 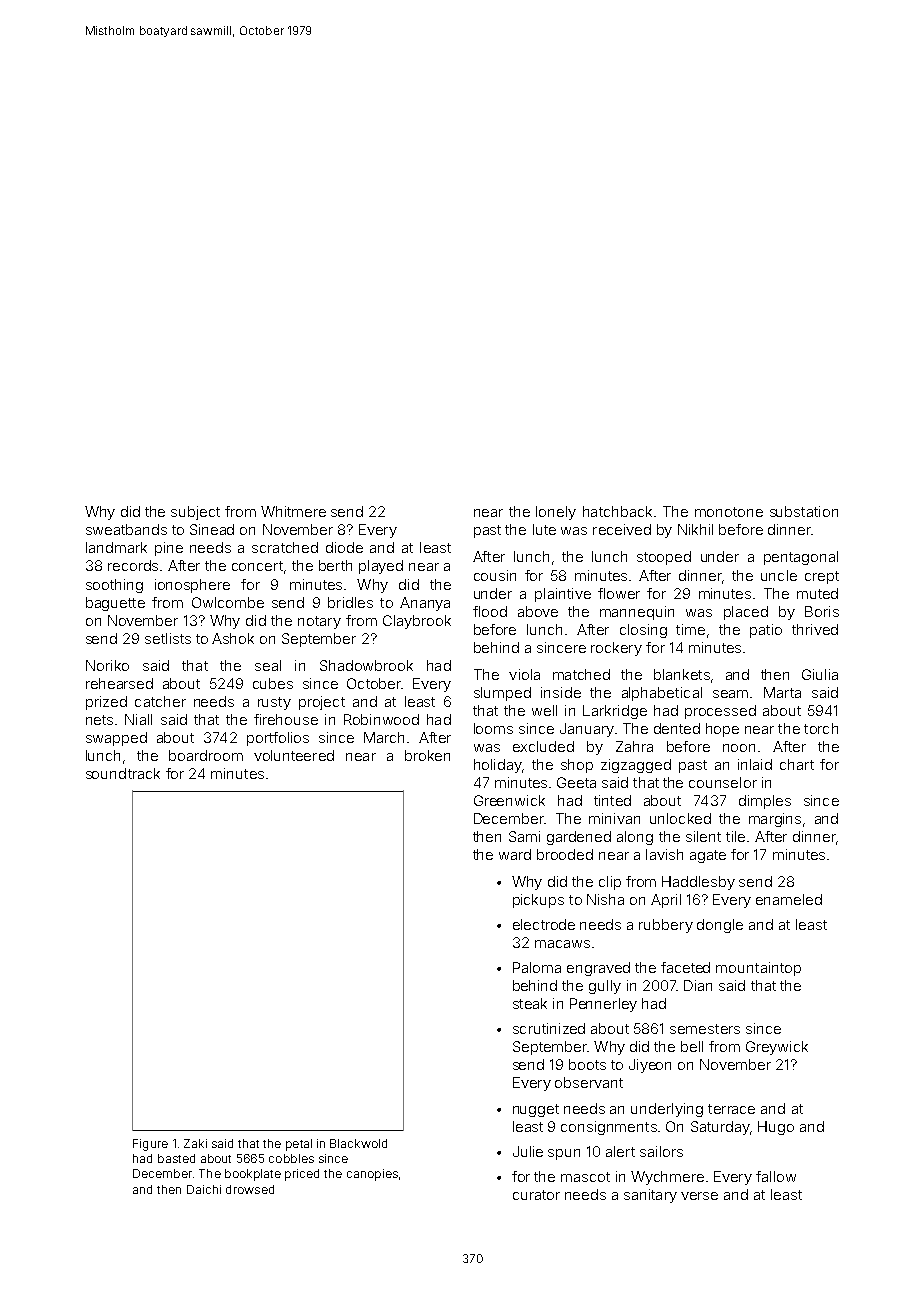 I want to click on holiday, so click(x=498, y=766).
